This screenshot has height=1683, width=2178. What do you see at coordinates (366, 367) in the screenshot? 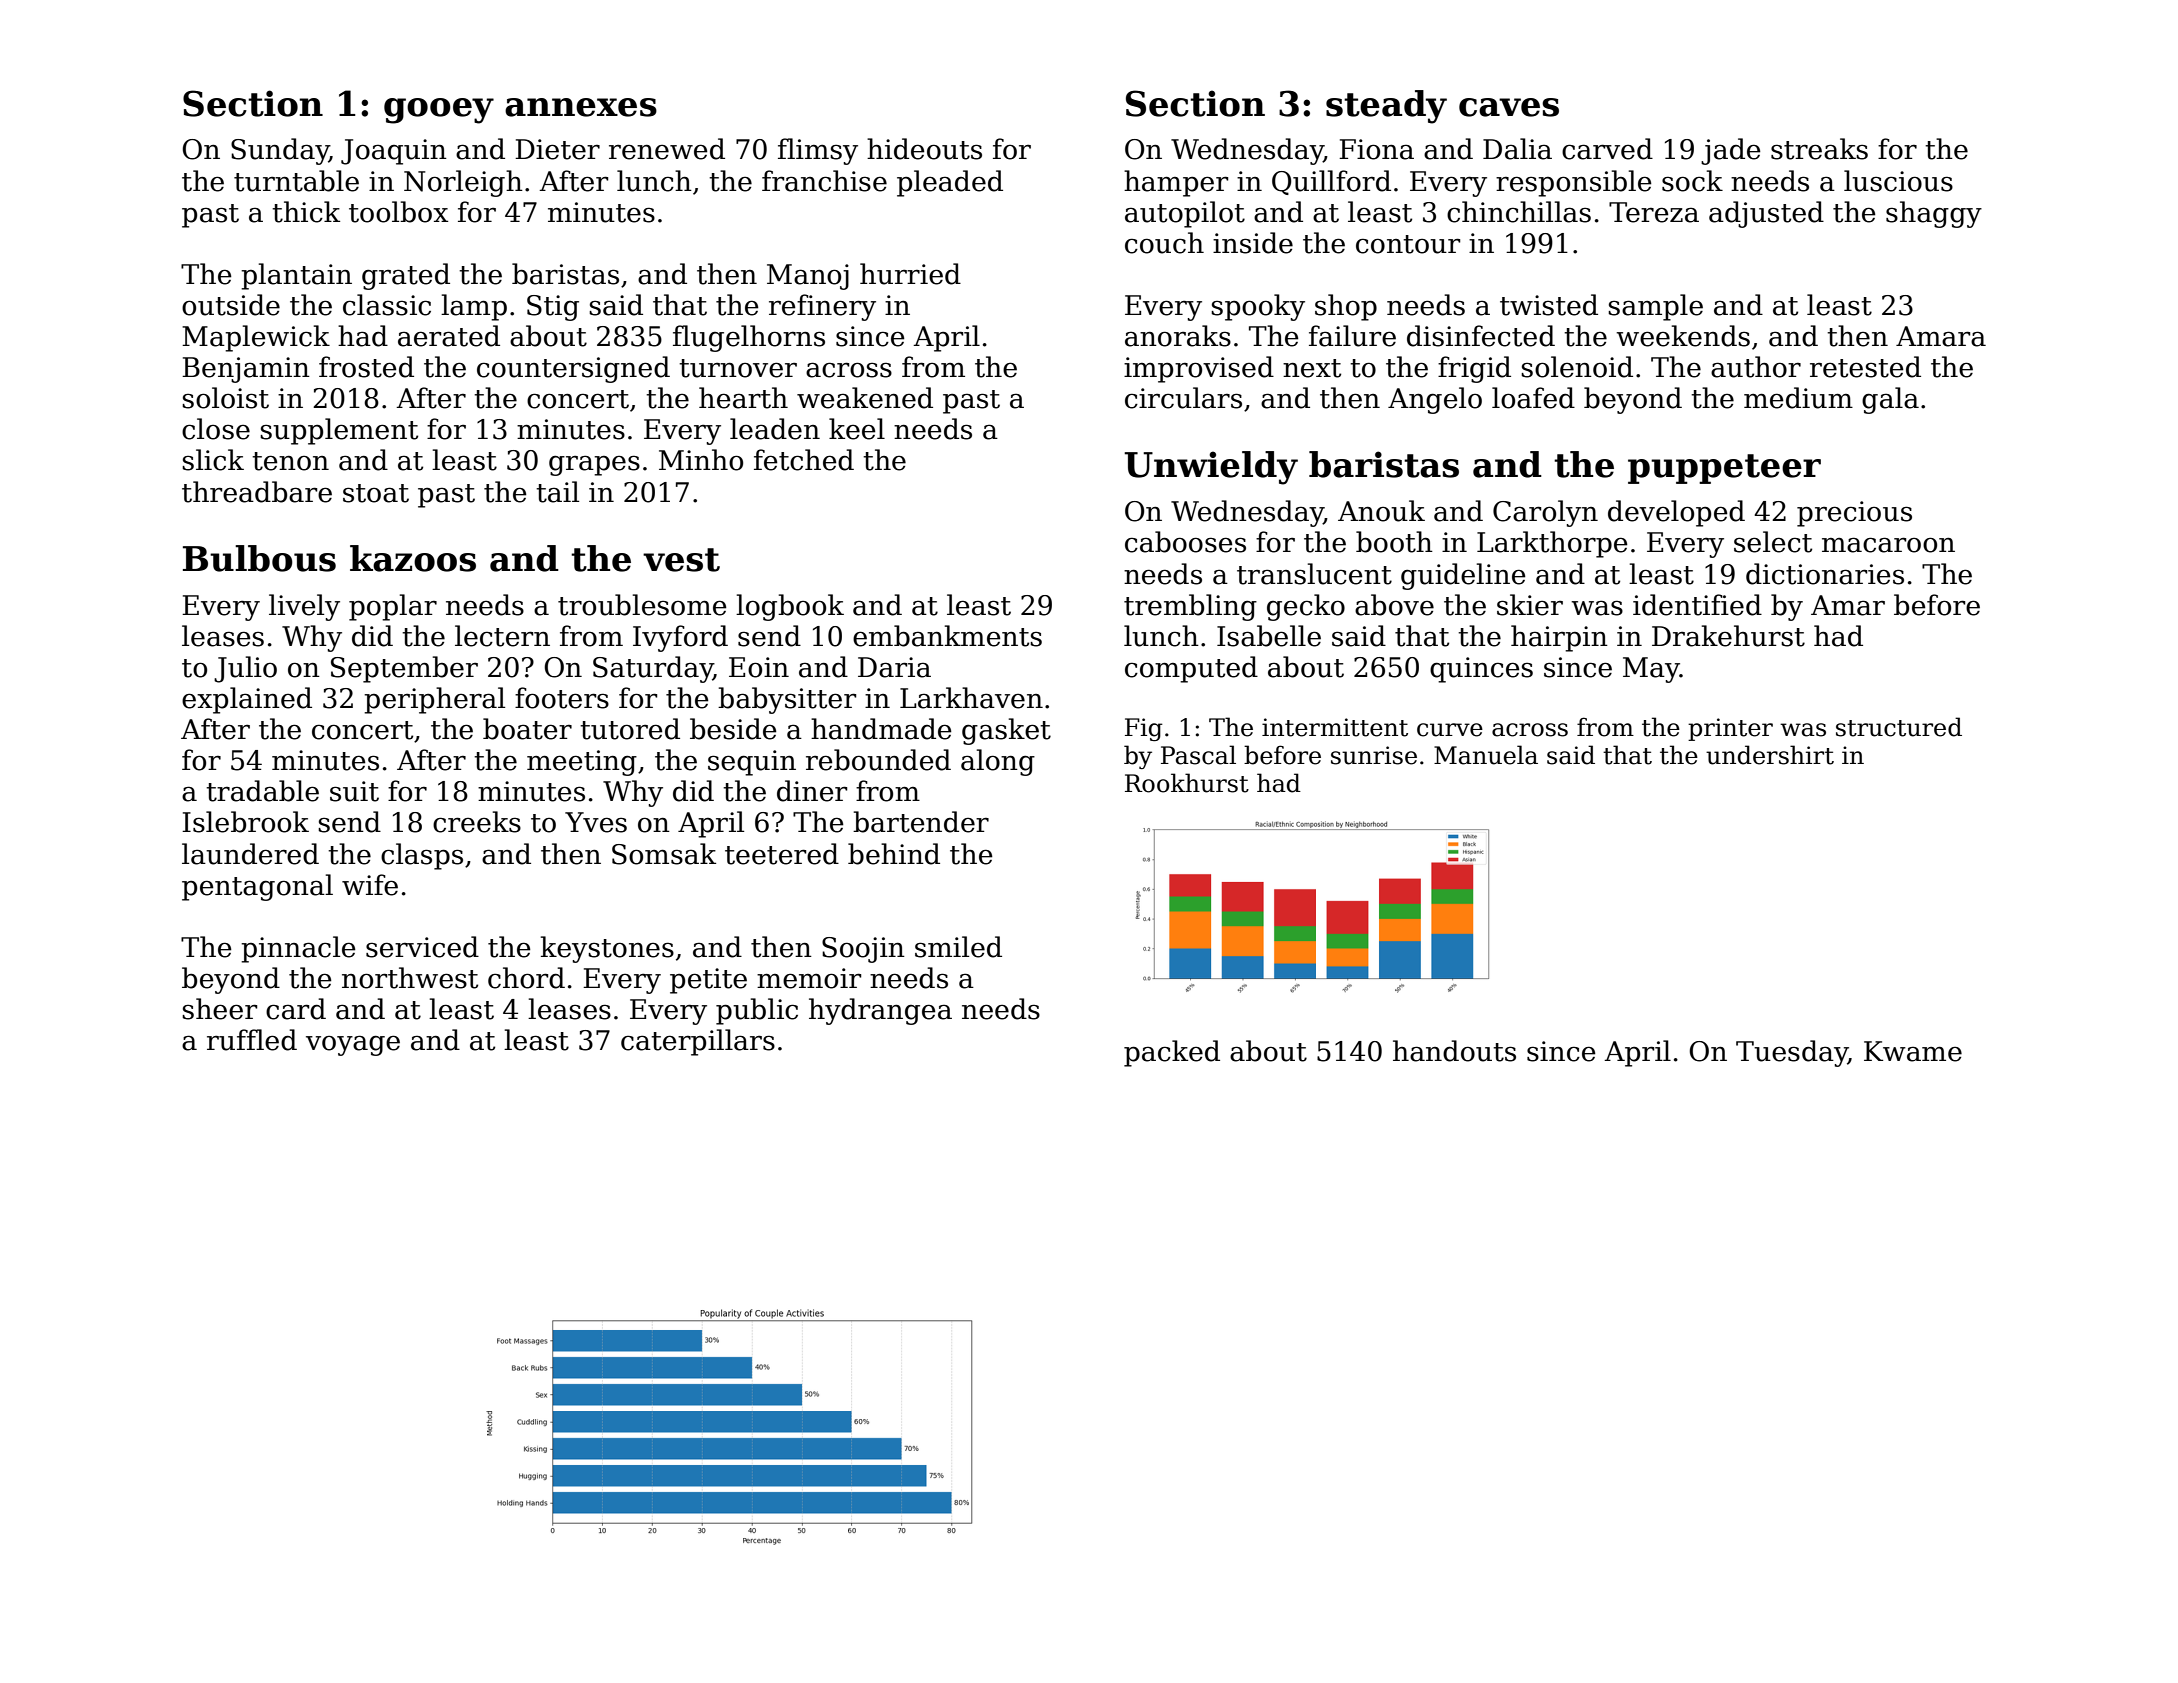
I see `frosted` at bounding box center [366, 367].
